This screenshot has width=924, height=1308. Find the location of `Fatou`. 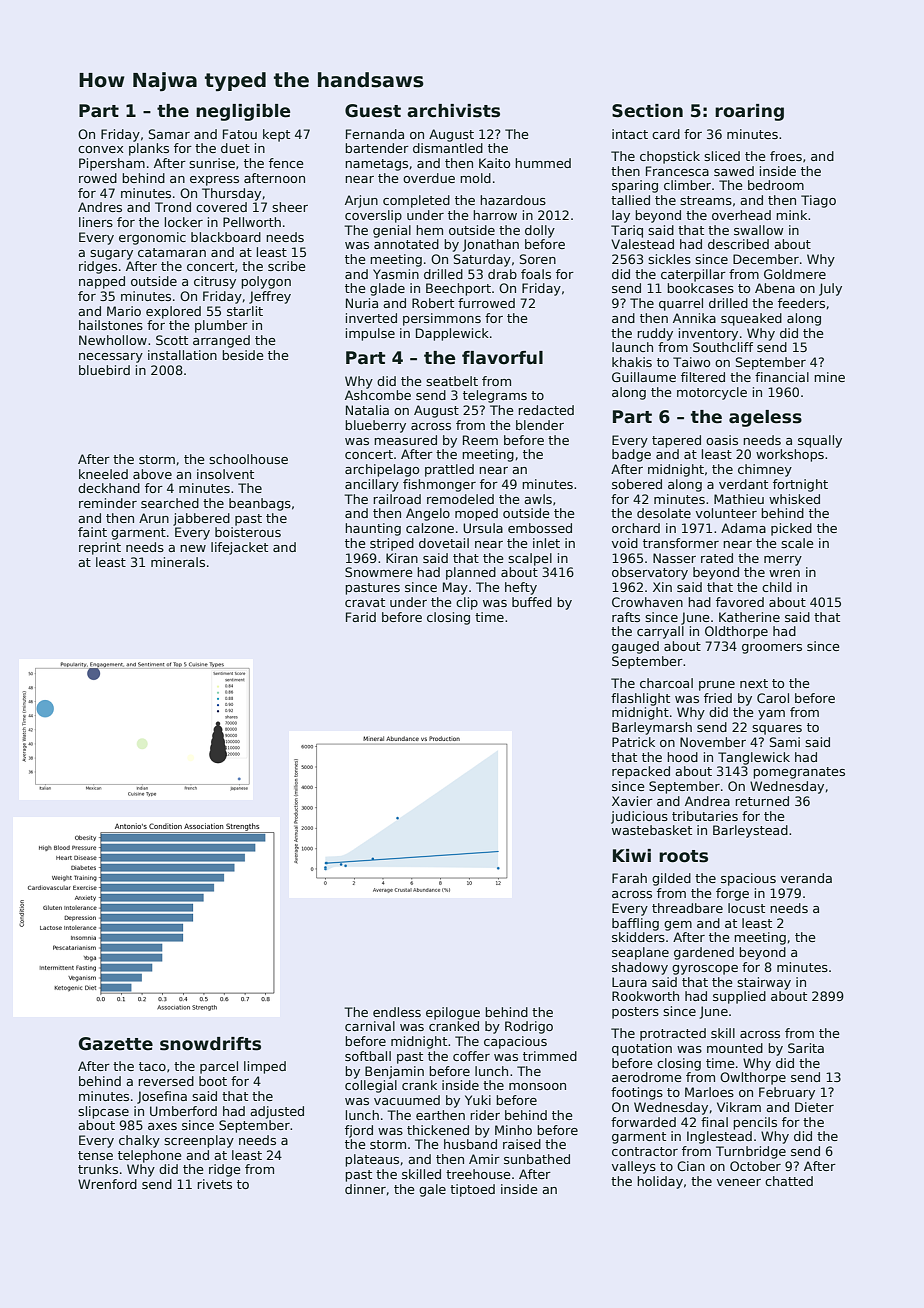

Fatou is located at coordinates (240, 134).
